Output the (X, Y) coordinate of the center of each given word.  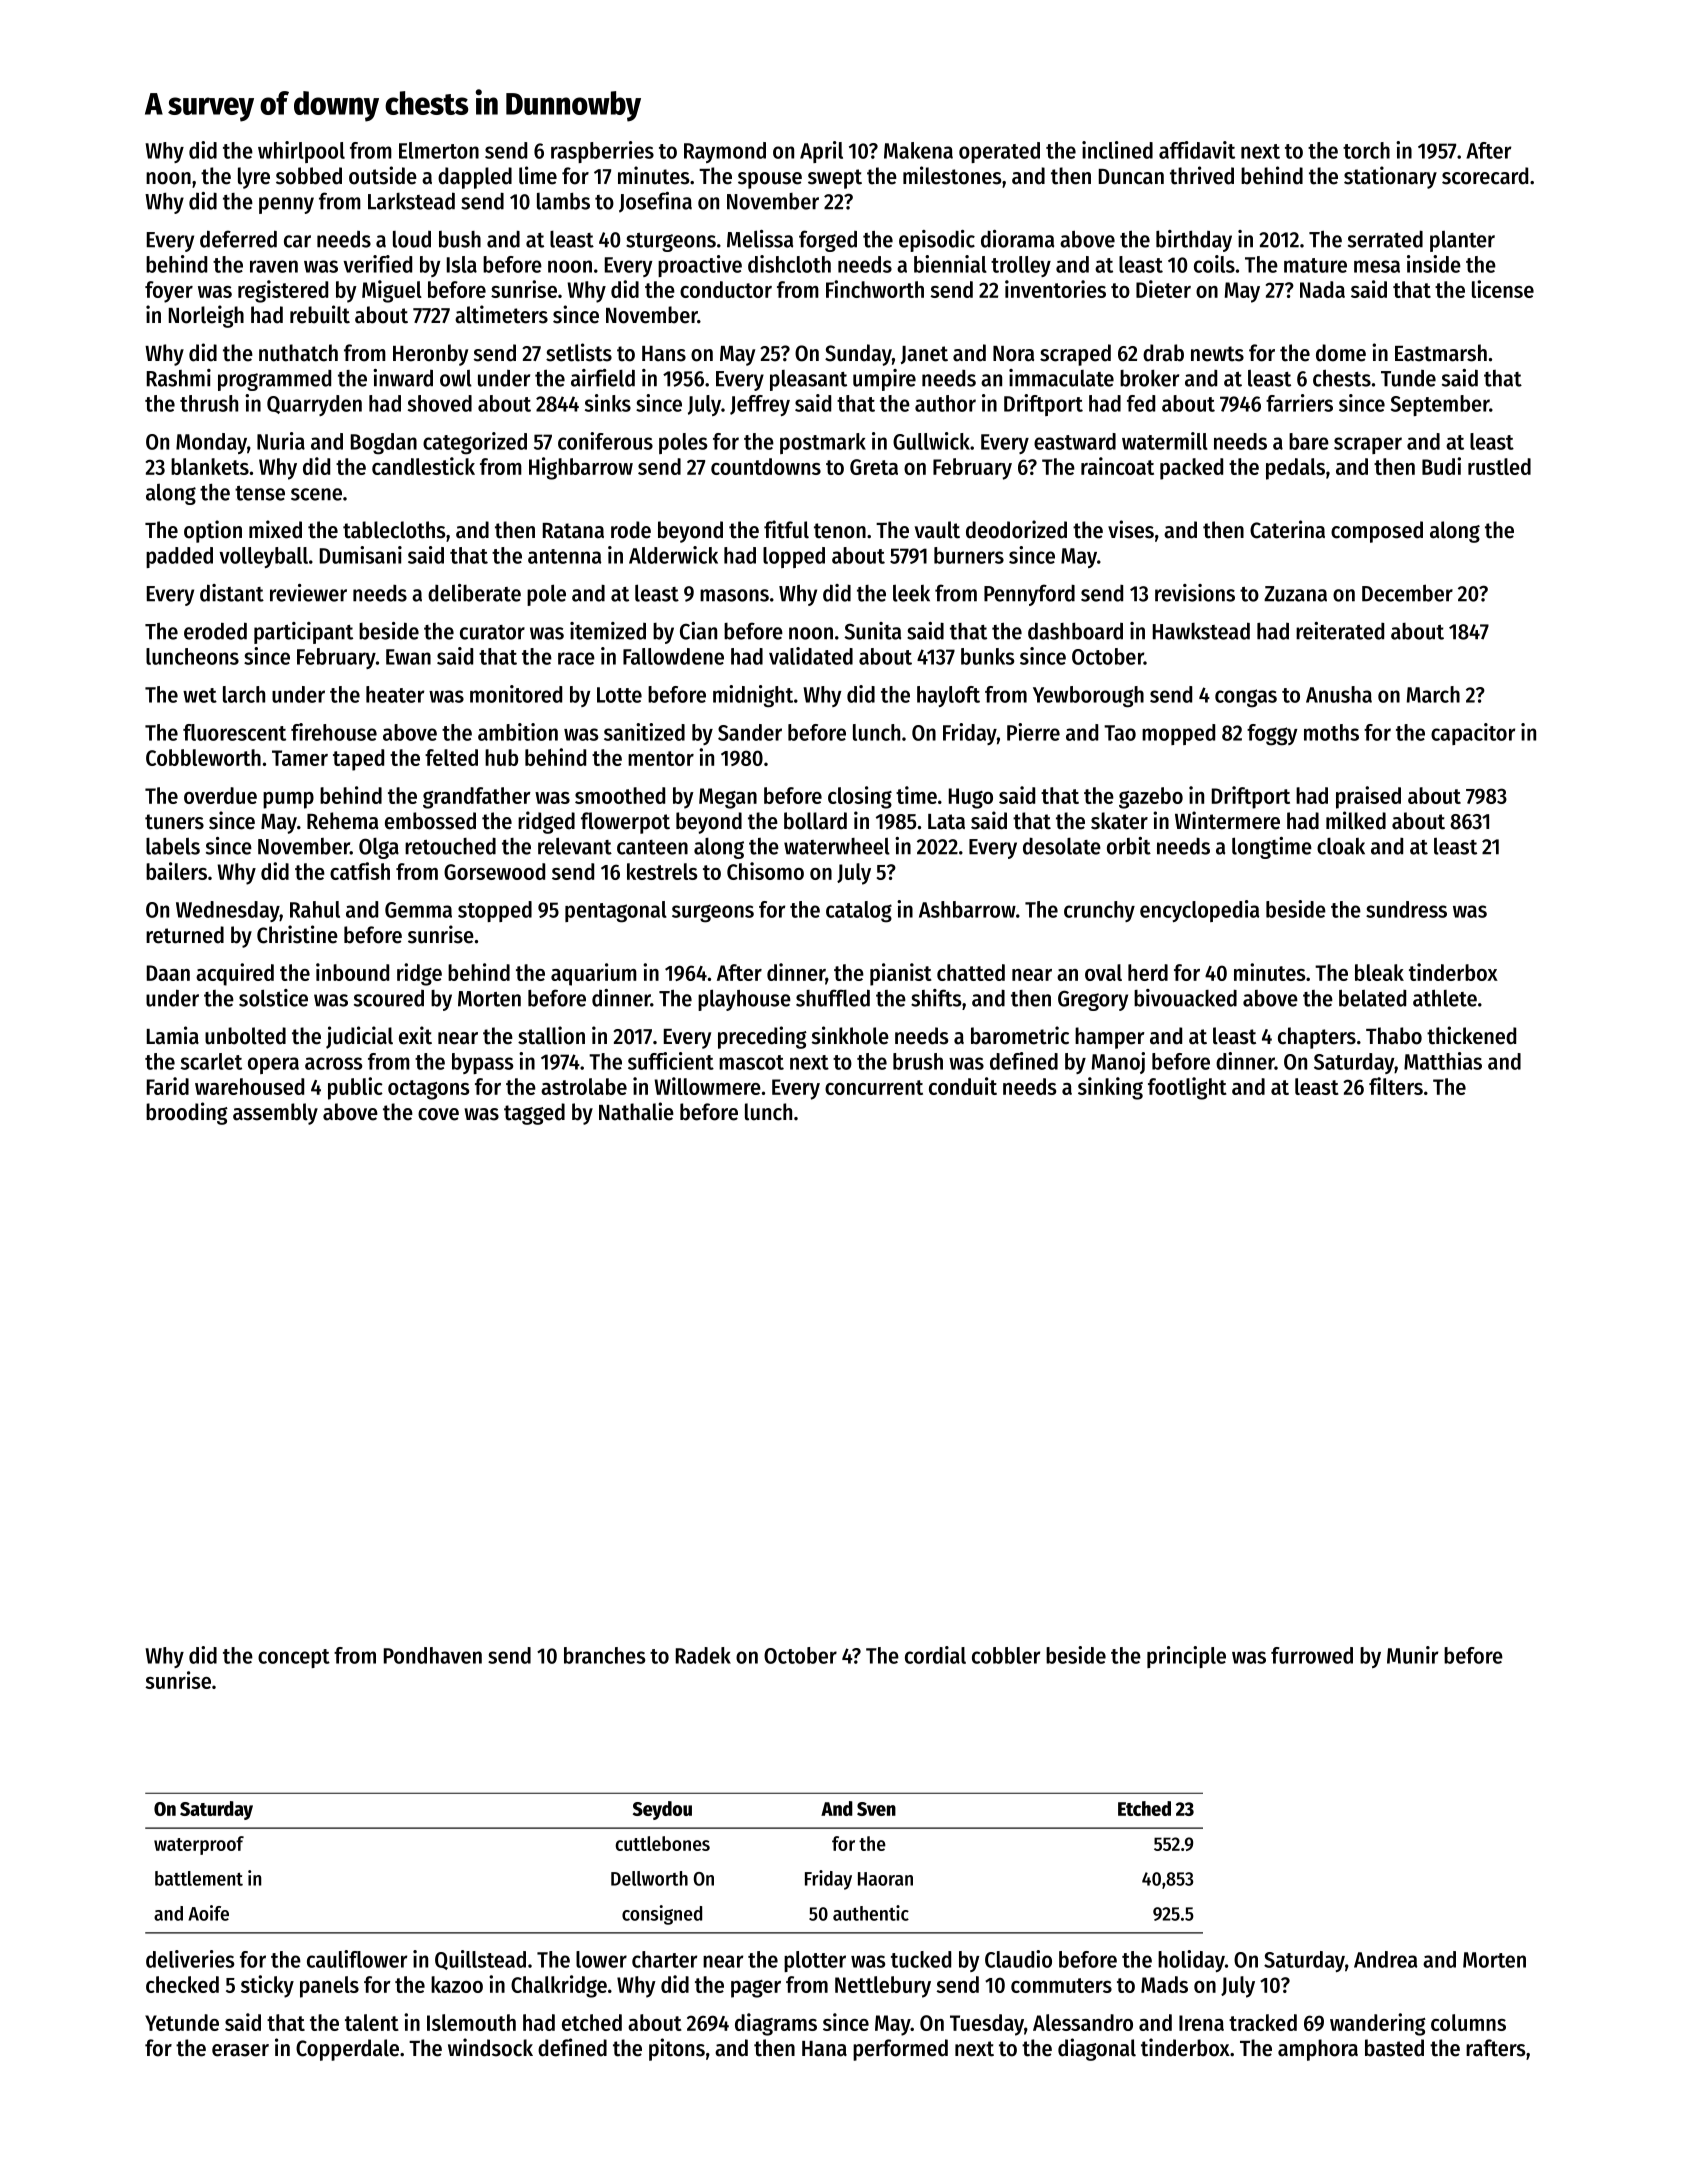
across (333, 1063)
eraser (240, 2050)
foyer (169, 292)
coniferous (605, 441)
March (1433, 694)
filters (1396, 1086)
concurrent (874, 1087)
